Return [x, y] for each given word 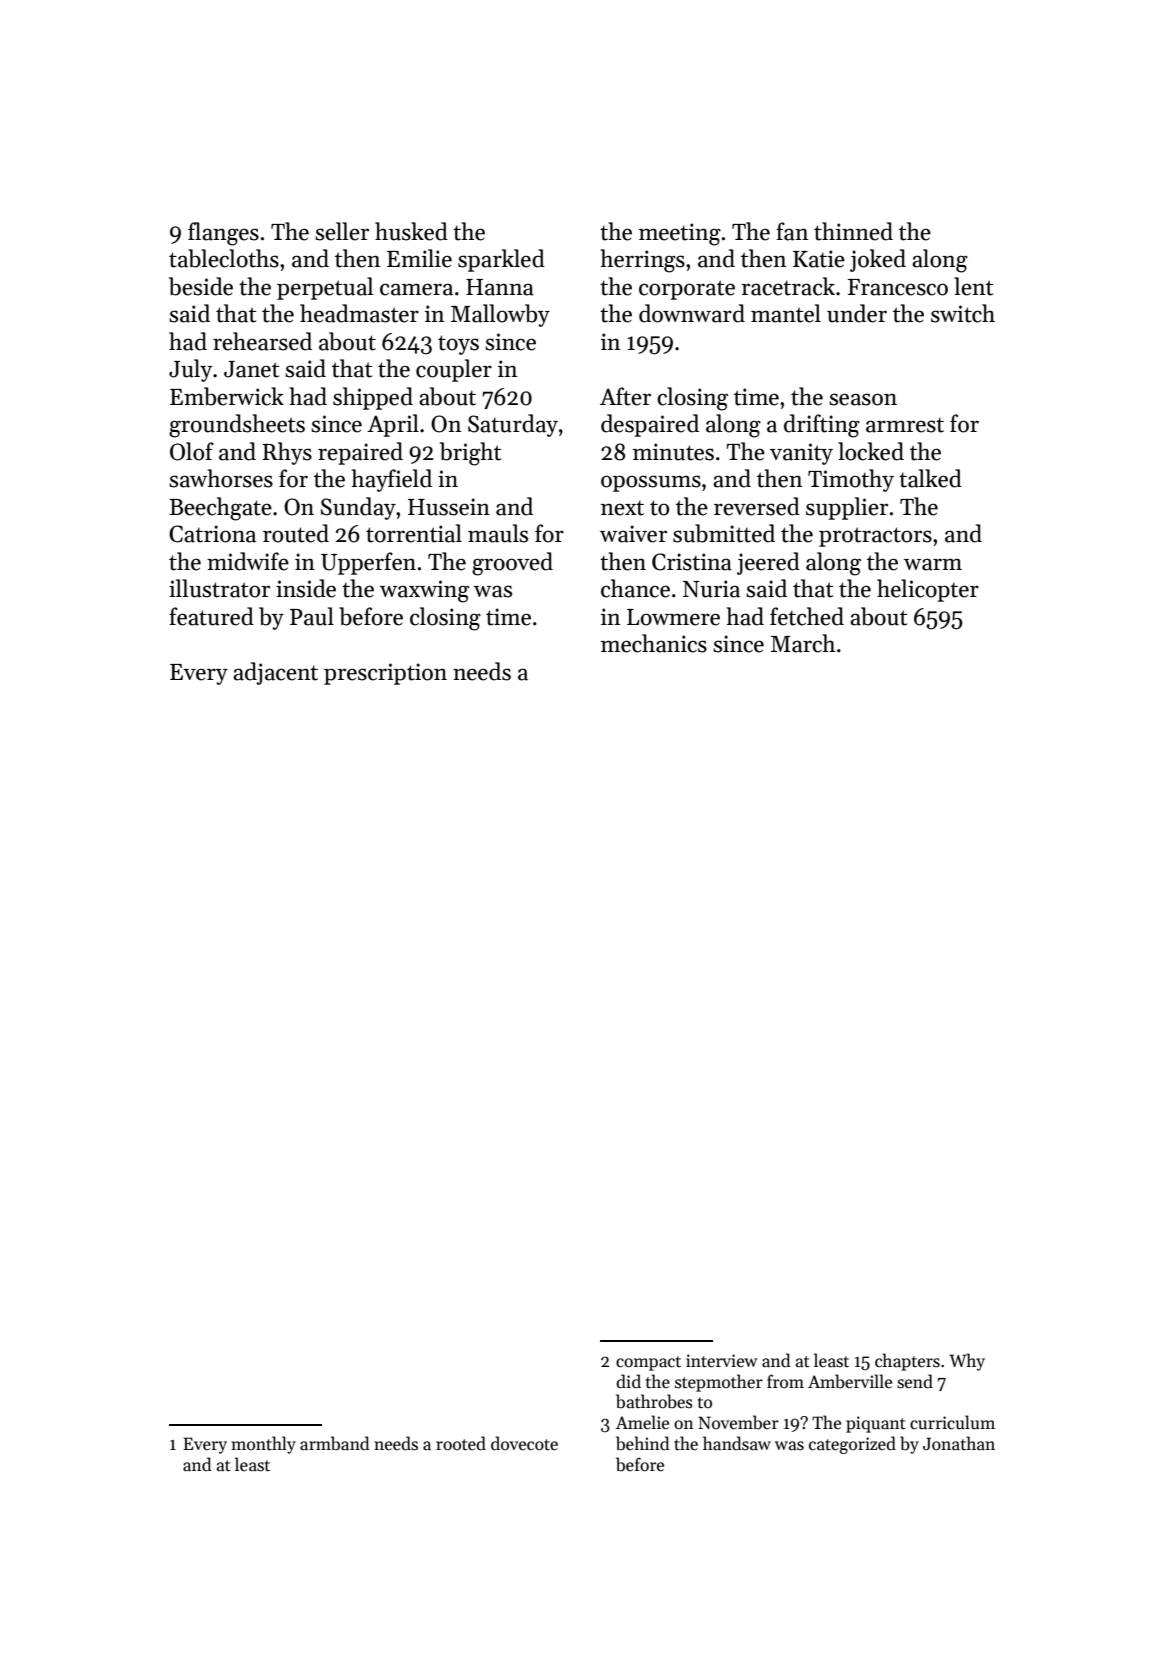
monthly [263, 1445]
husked [411, 231]
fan [792, 231]
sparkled [501, 260]
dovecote [524, 1443]
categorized [852, 1445]
